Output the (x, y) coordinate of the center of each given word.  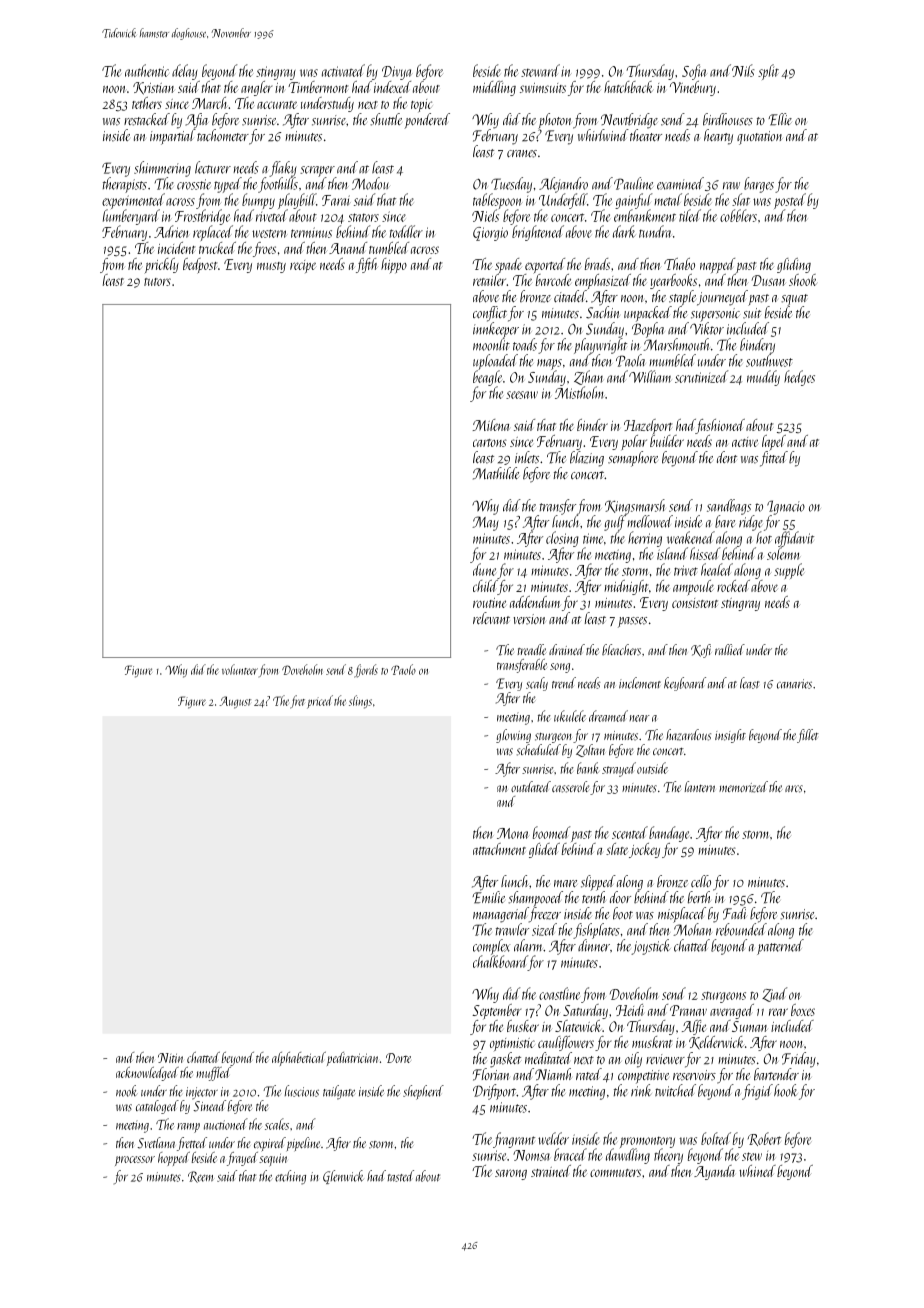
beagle (487, 378)
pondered (427, 121)
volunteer (240, 669)
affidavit (794, 539)
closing (562, 539)
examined (680, 183)
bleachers (621, 650)
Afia (196, 121)
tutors (157, 282)
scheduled (539, 750)
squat (794, 300)
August (235, 702)
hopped (174, 1159)
